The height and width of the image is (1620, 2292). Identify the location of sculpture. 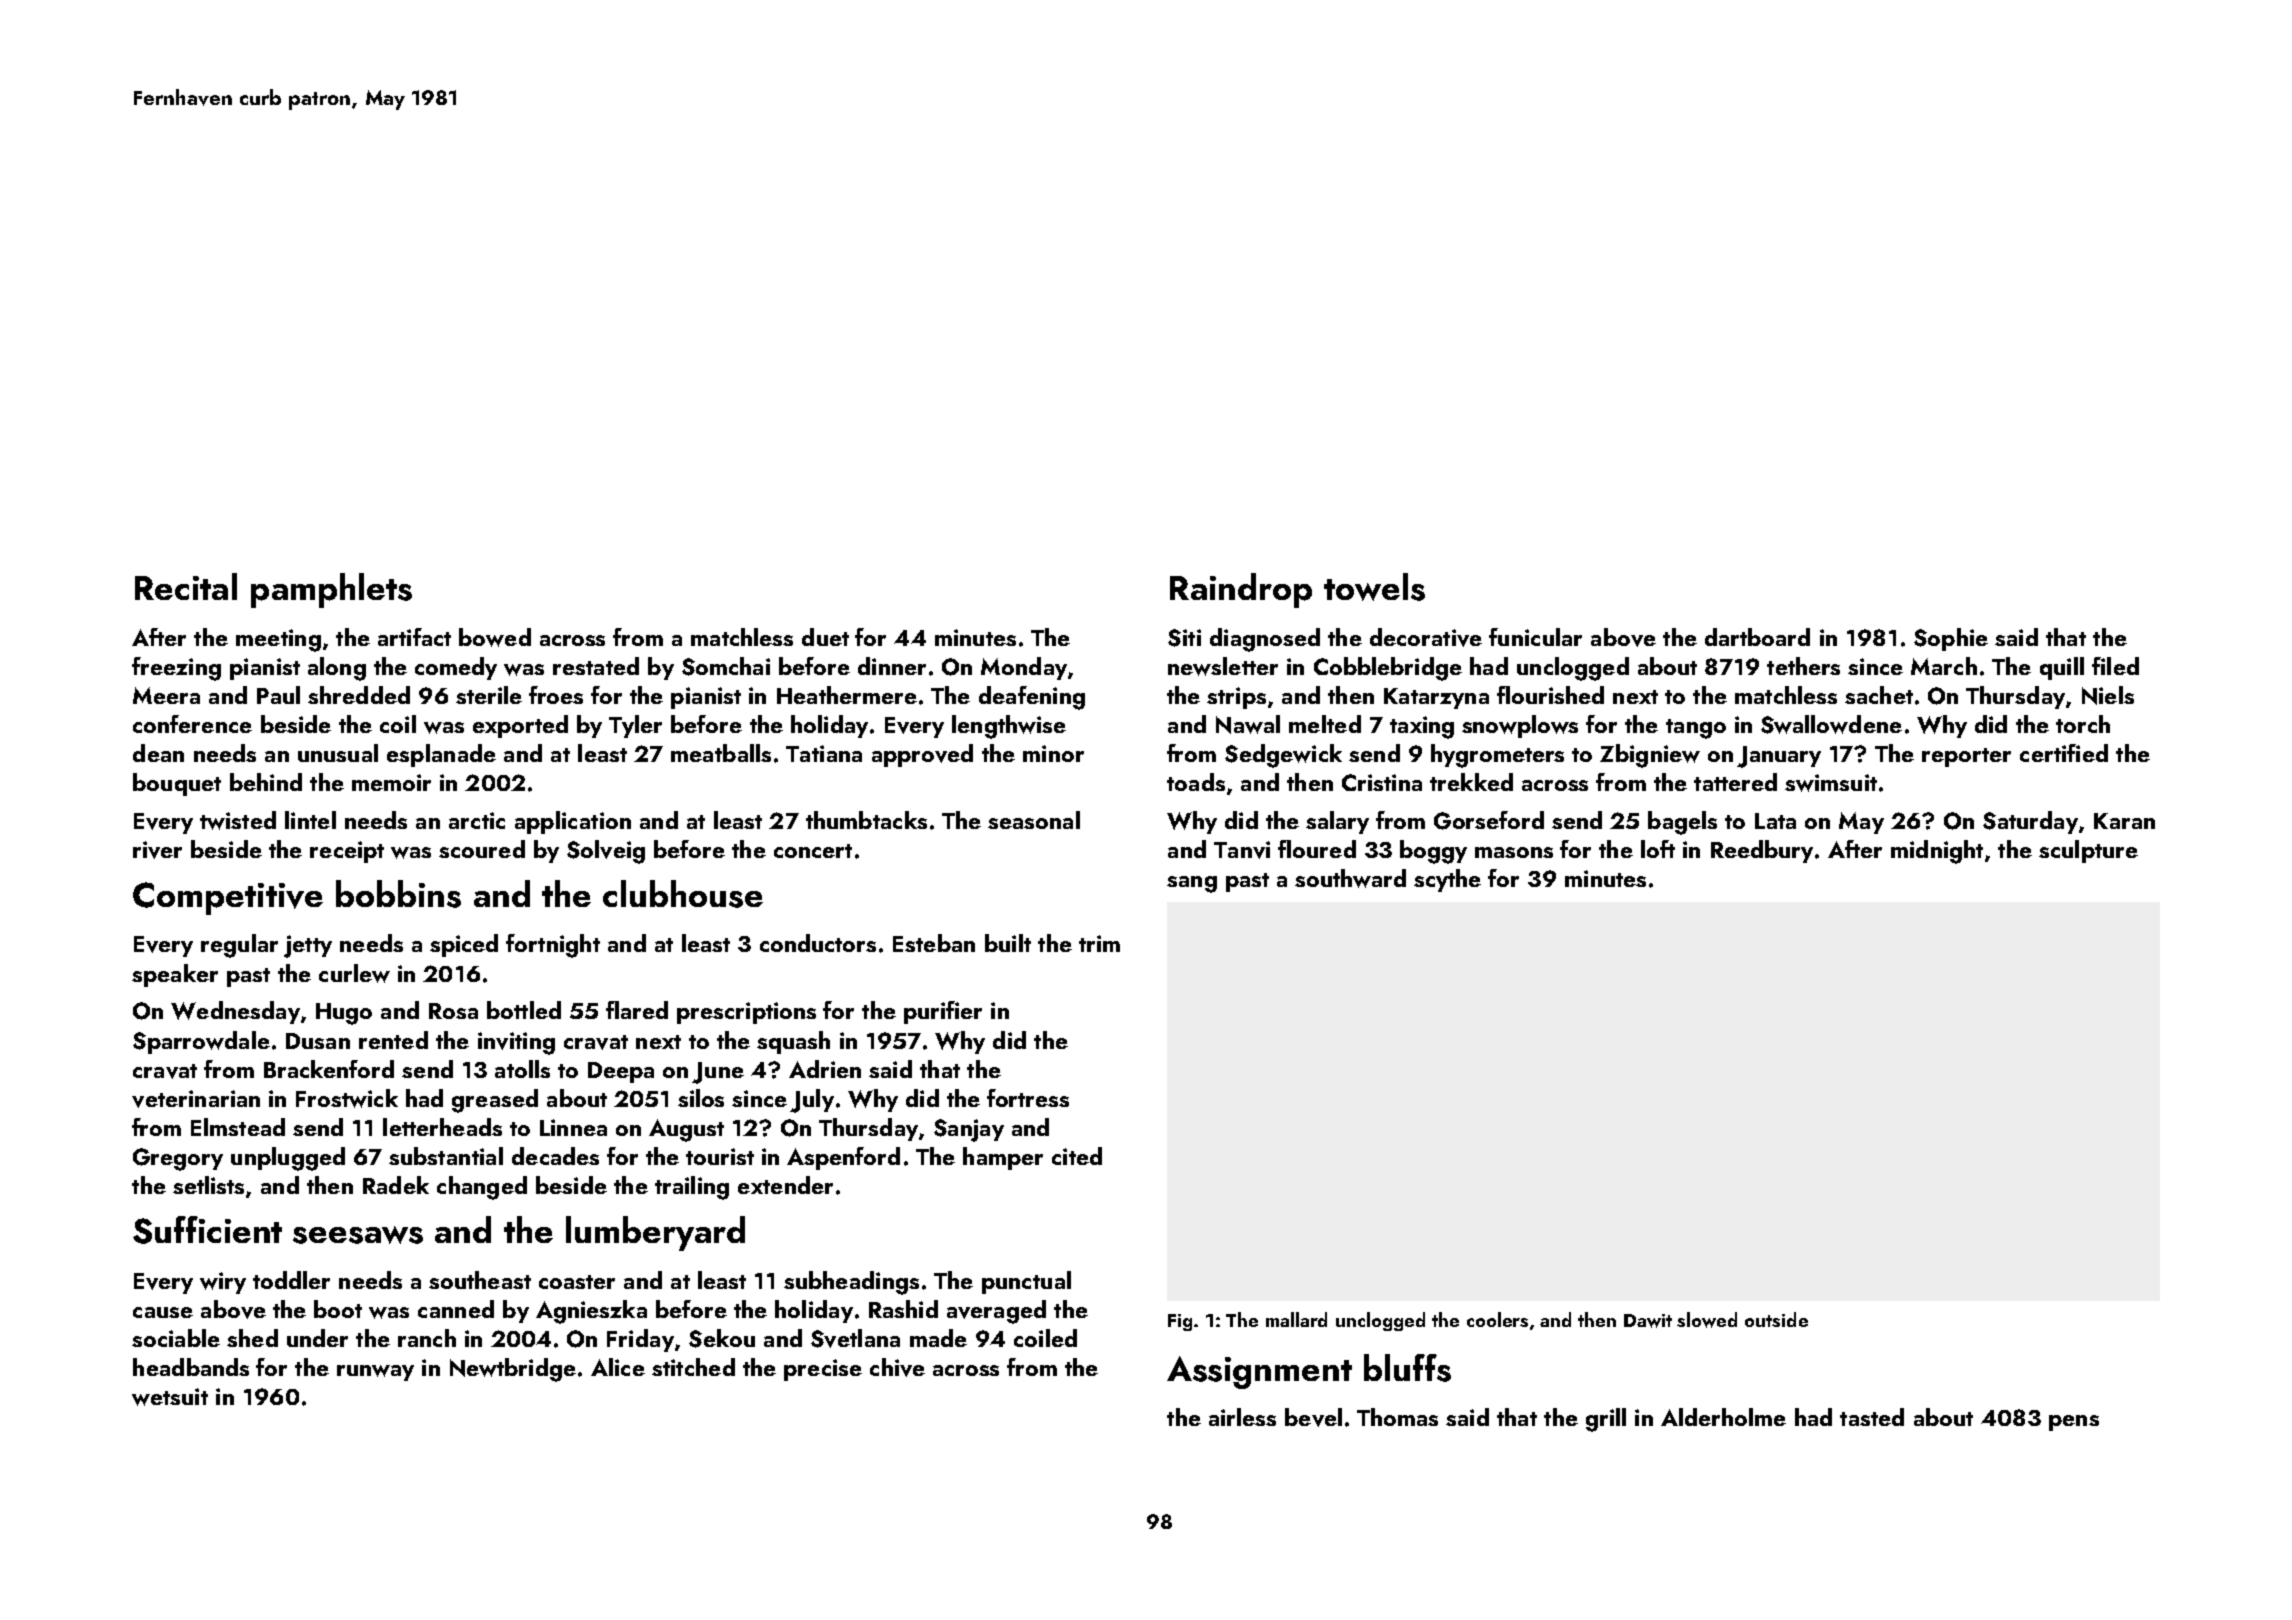
(2088, 851).
